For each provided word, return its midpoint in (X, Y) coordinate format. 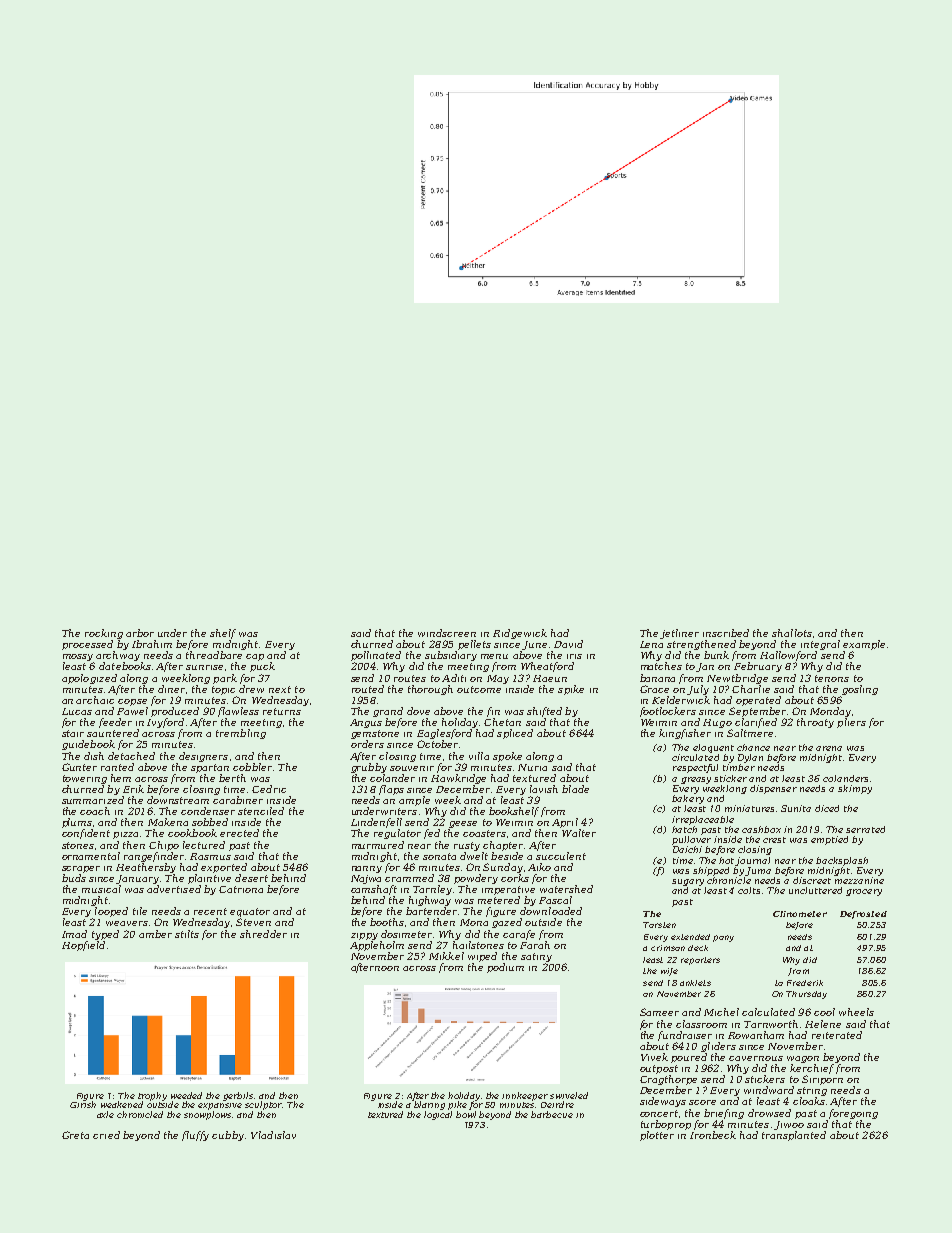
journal (753, 861)
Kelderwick (681, 700)
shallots (792, 633)
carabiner (238, 800)
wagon (803, 1059)
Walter (579, 833)
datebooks (125, 666)
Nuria (532, 767)
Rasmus (210, 856)
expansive (220, 1106)
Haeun (550, 678)
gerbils (238, 1096)
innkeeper (525, 1096)
